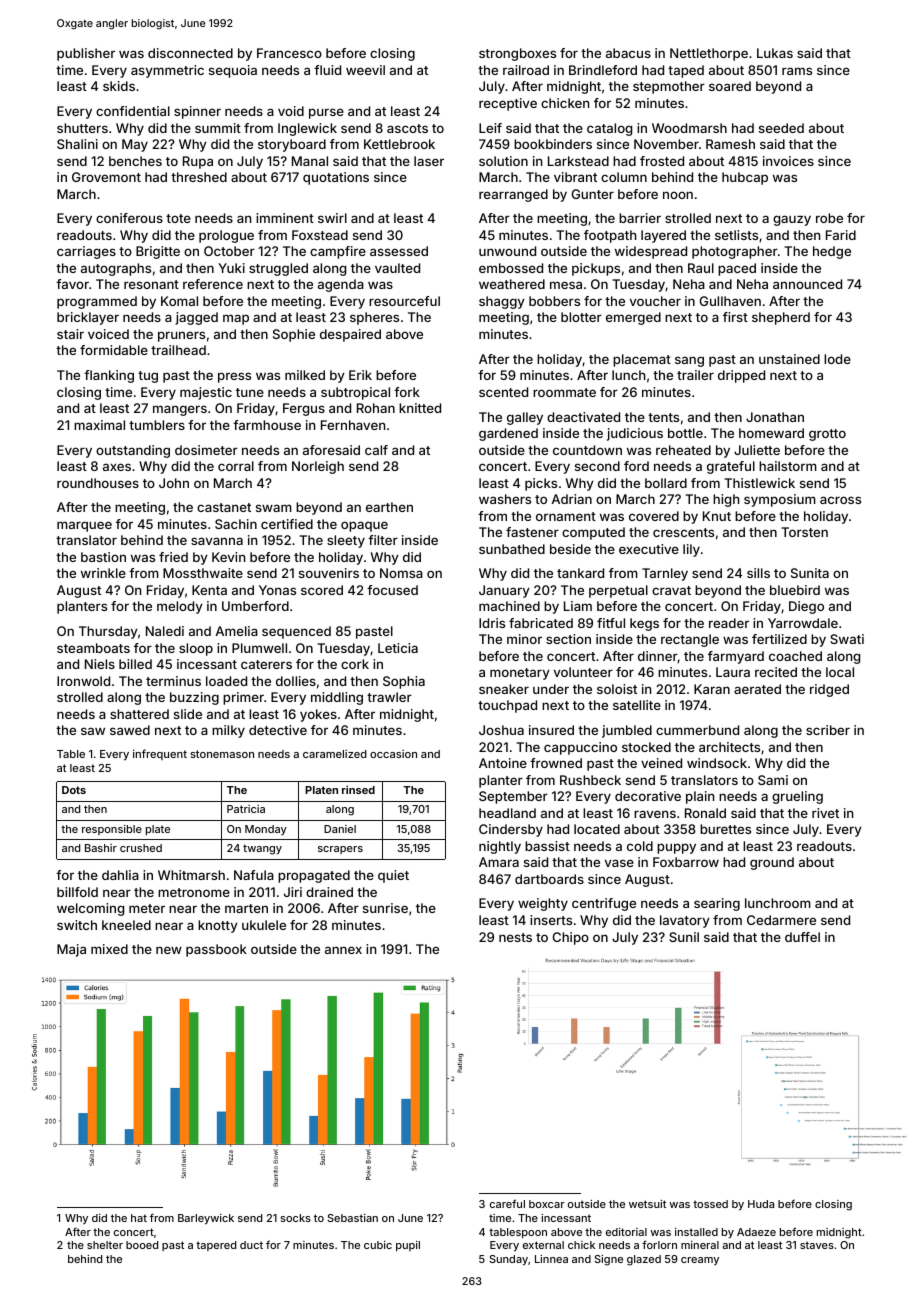  Describe the element at coordinates (507, 813) in the screenshot. I see `headland` at that location.
